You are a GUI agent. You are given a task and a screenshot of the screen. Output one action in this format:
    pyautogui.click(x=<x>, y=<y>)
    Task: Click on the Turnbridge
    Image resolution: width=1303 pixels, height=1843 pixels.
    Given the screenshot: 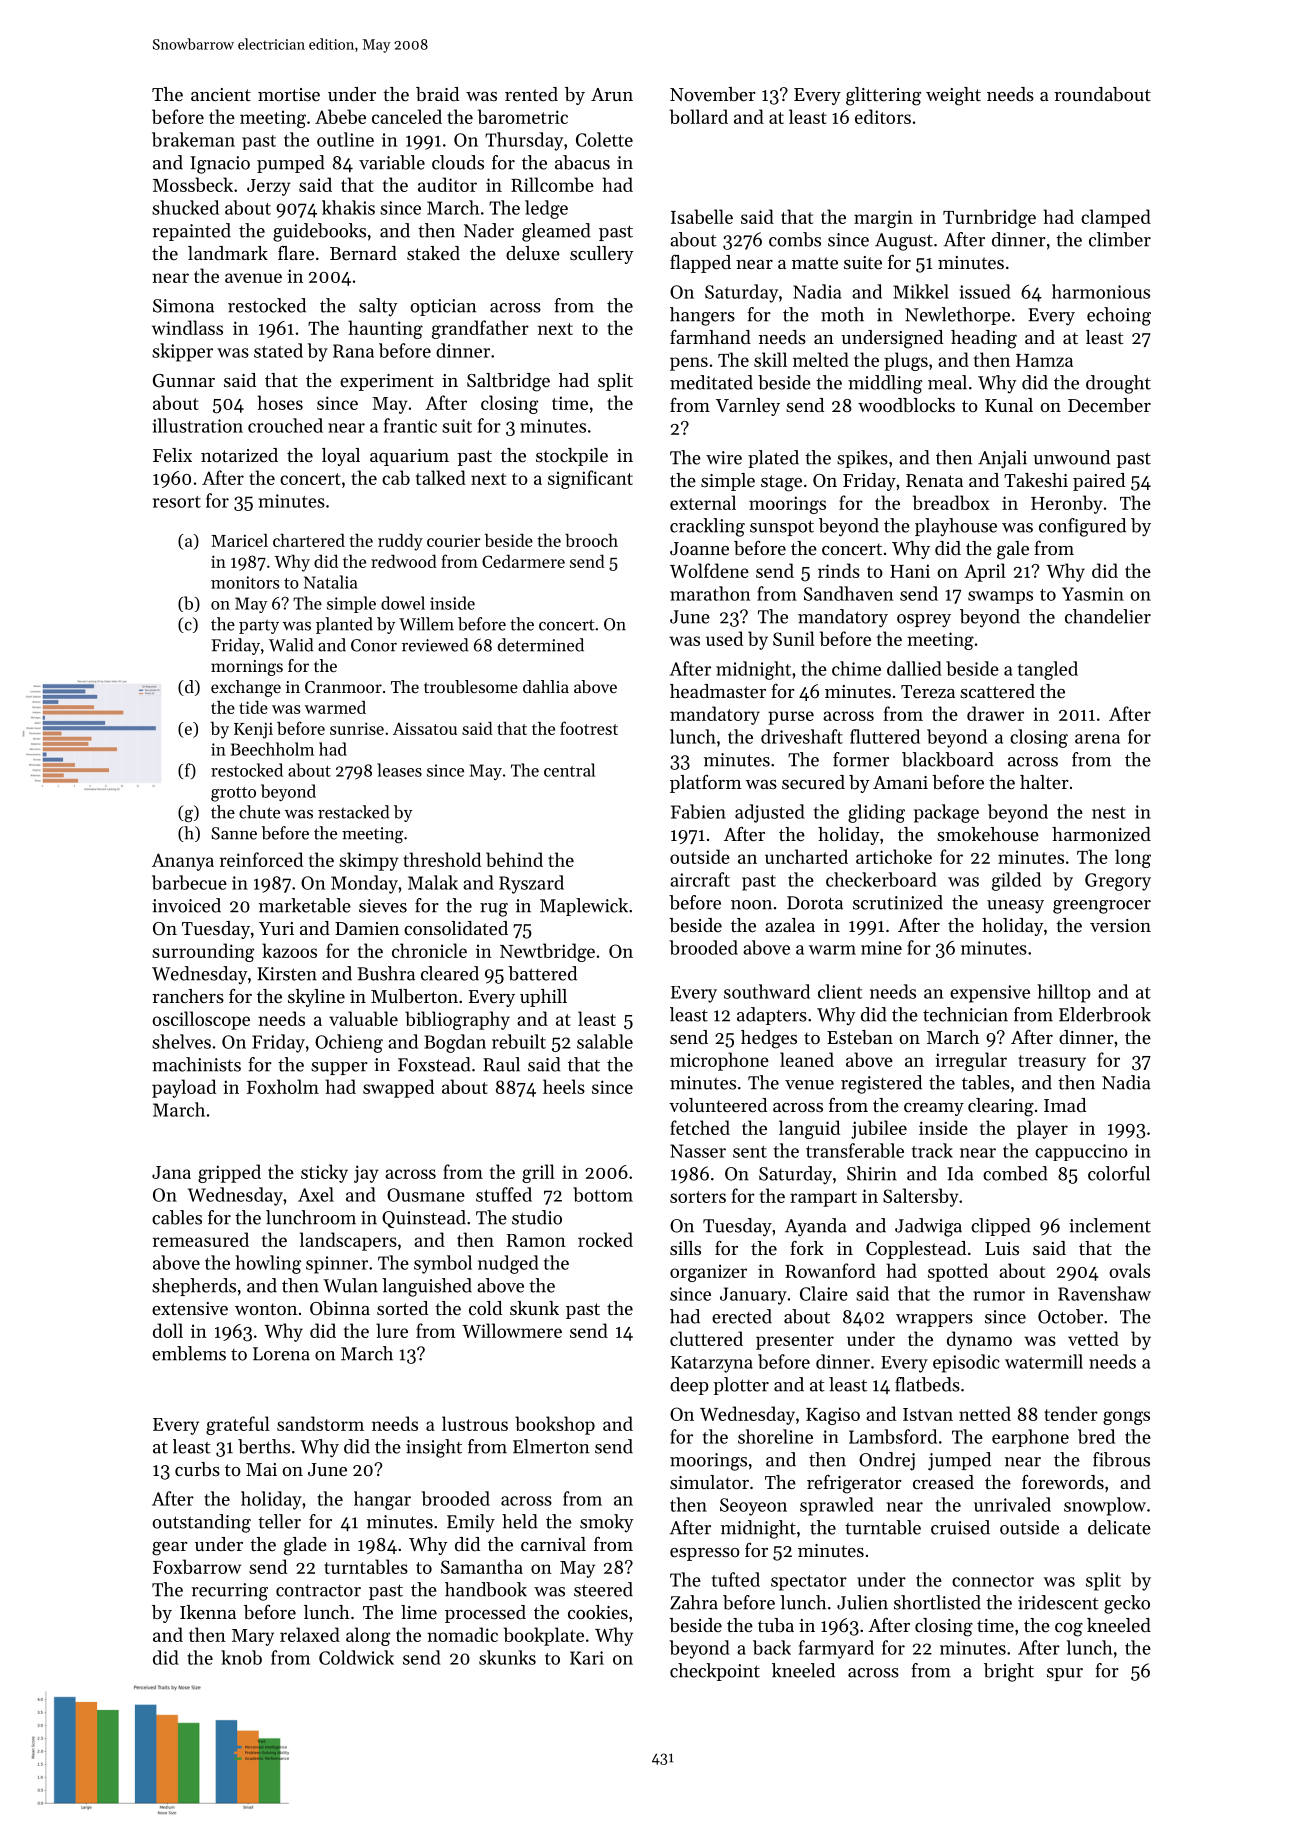 What is the action you would take?
    pyautogui.click(x=989, y=218)
